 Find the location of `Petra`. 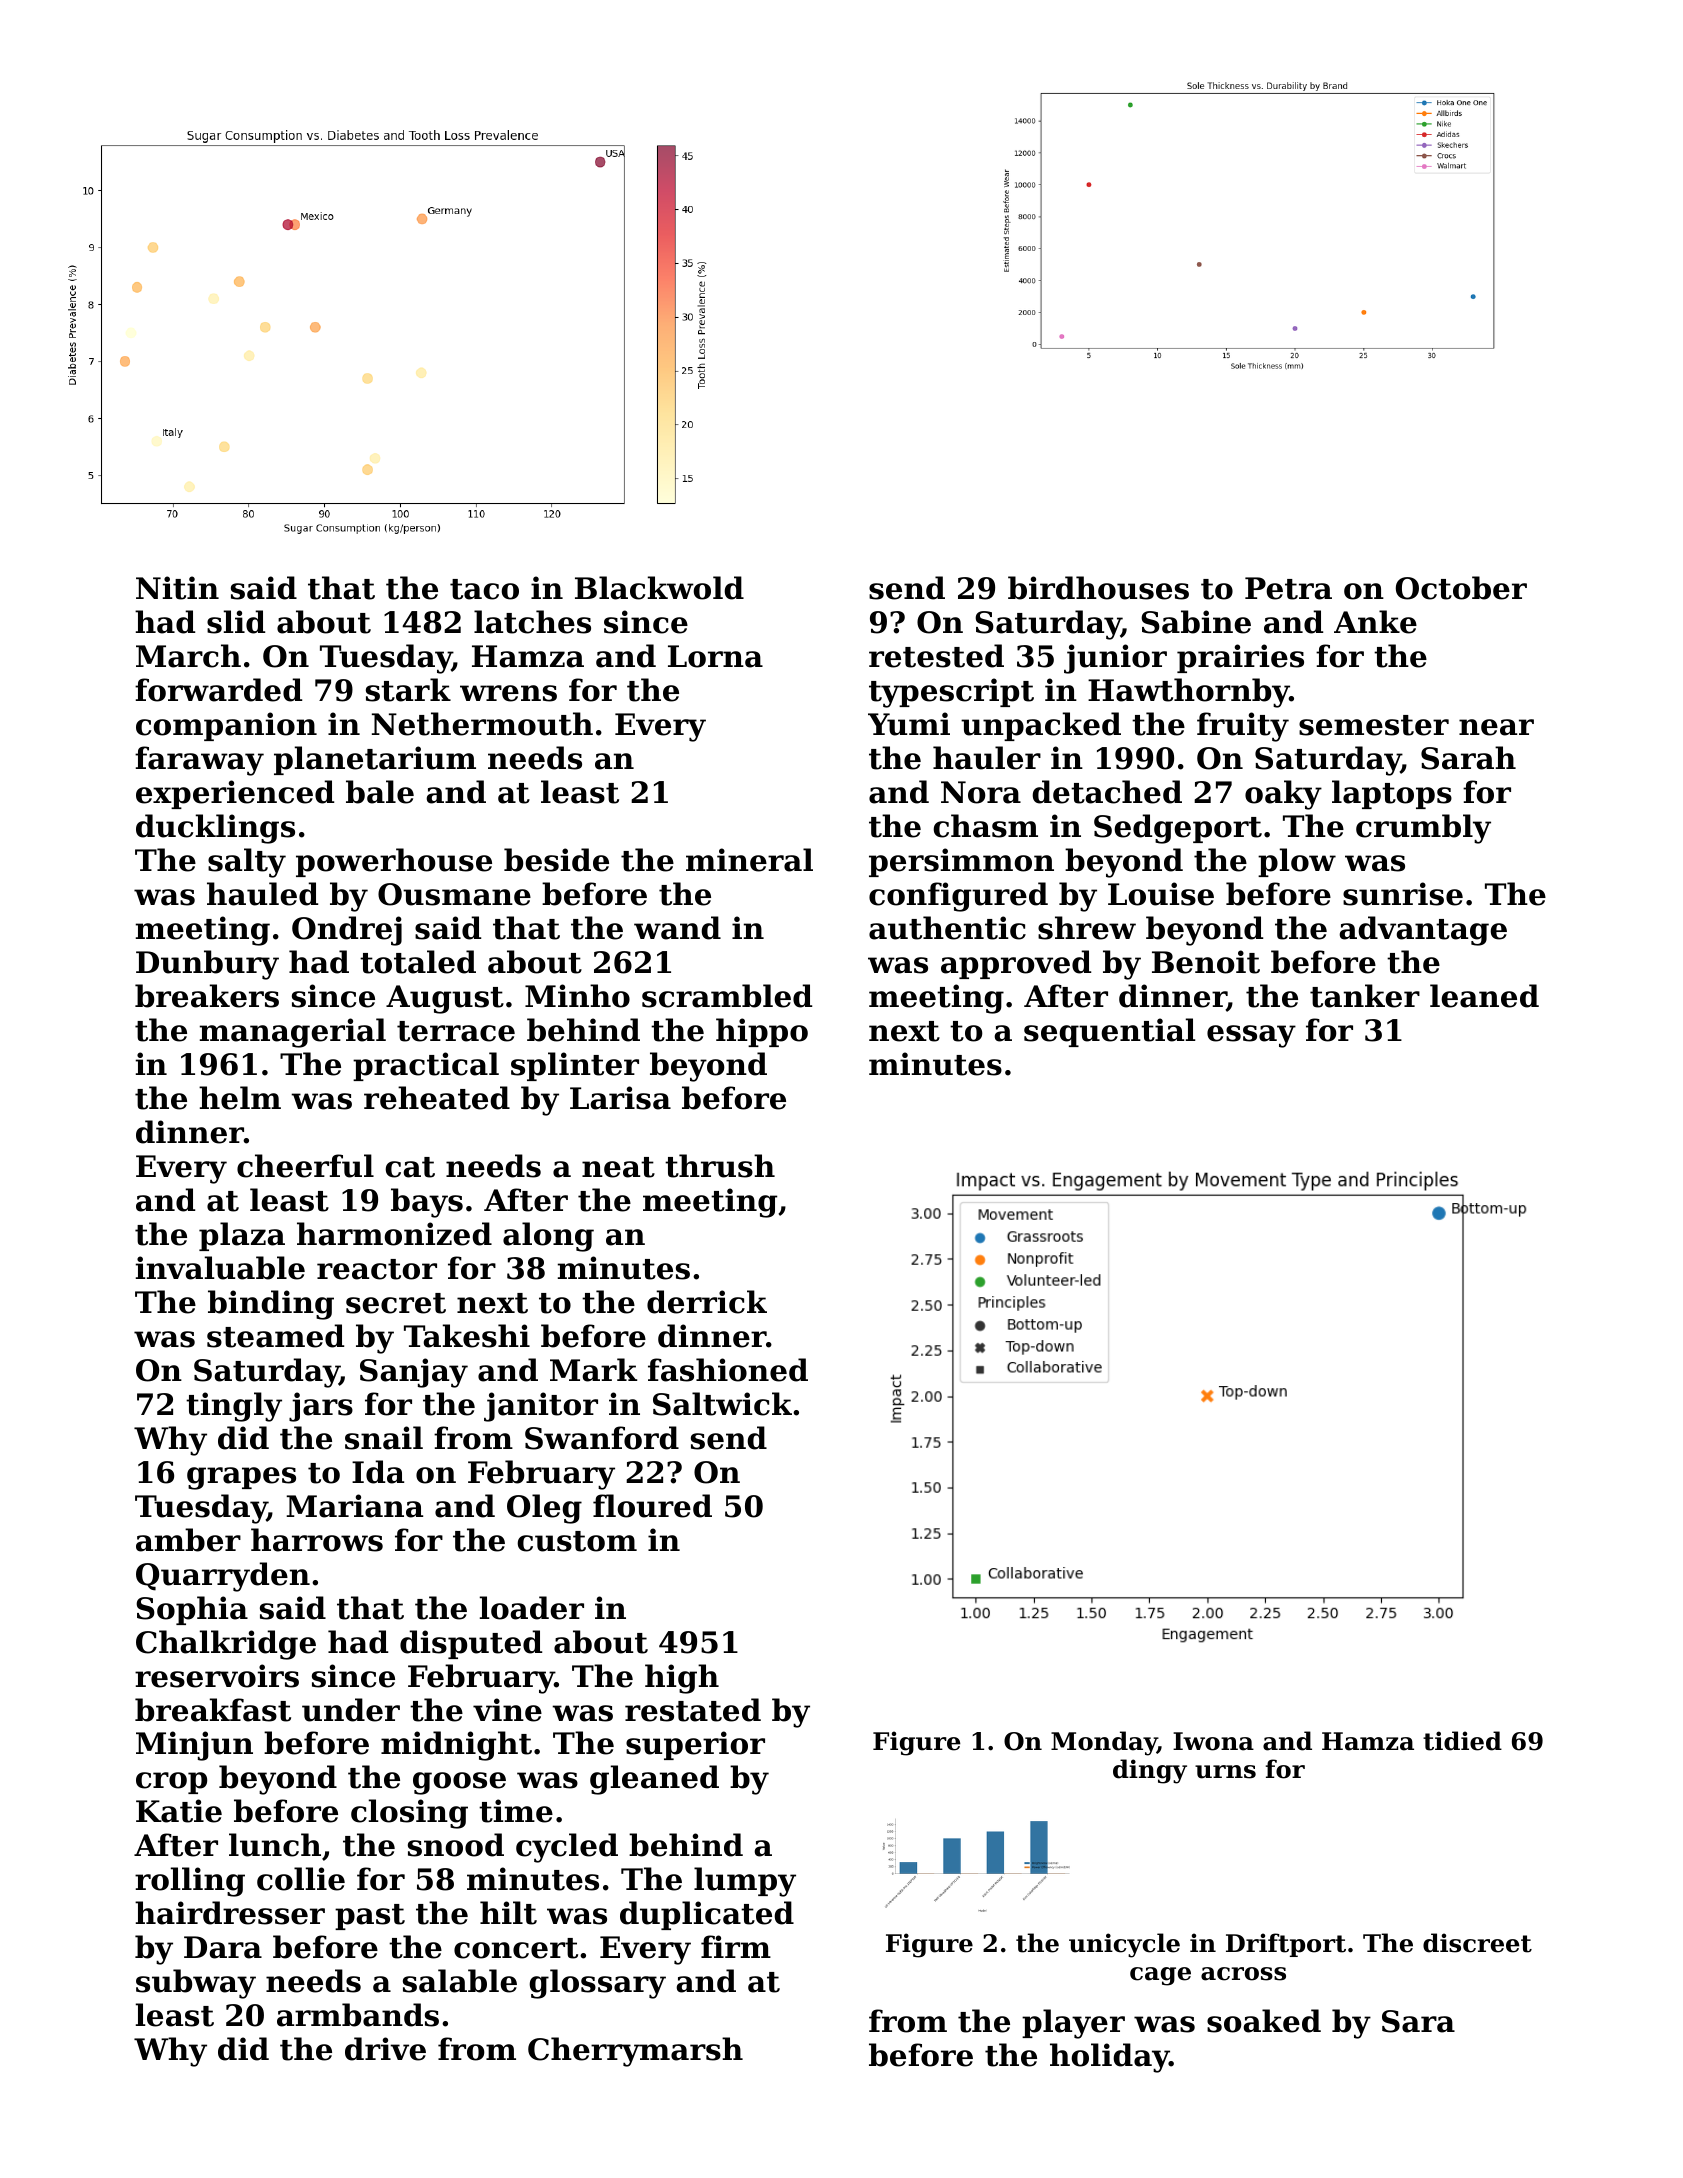

Petra is located at coordinates (1288, 588).
